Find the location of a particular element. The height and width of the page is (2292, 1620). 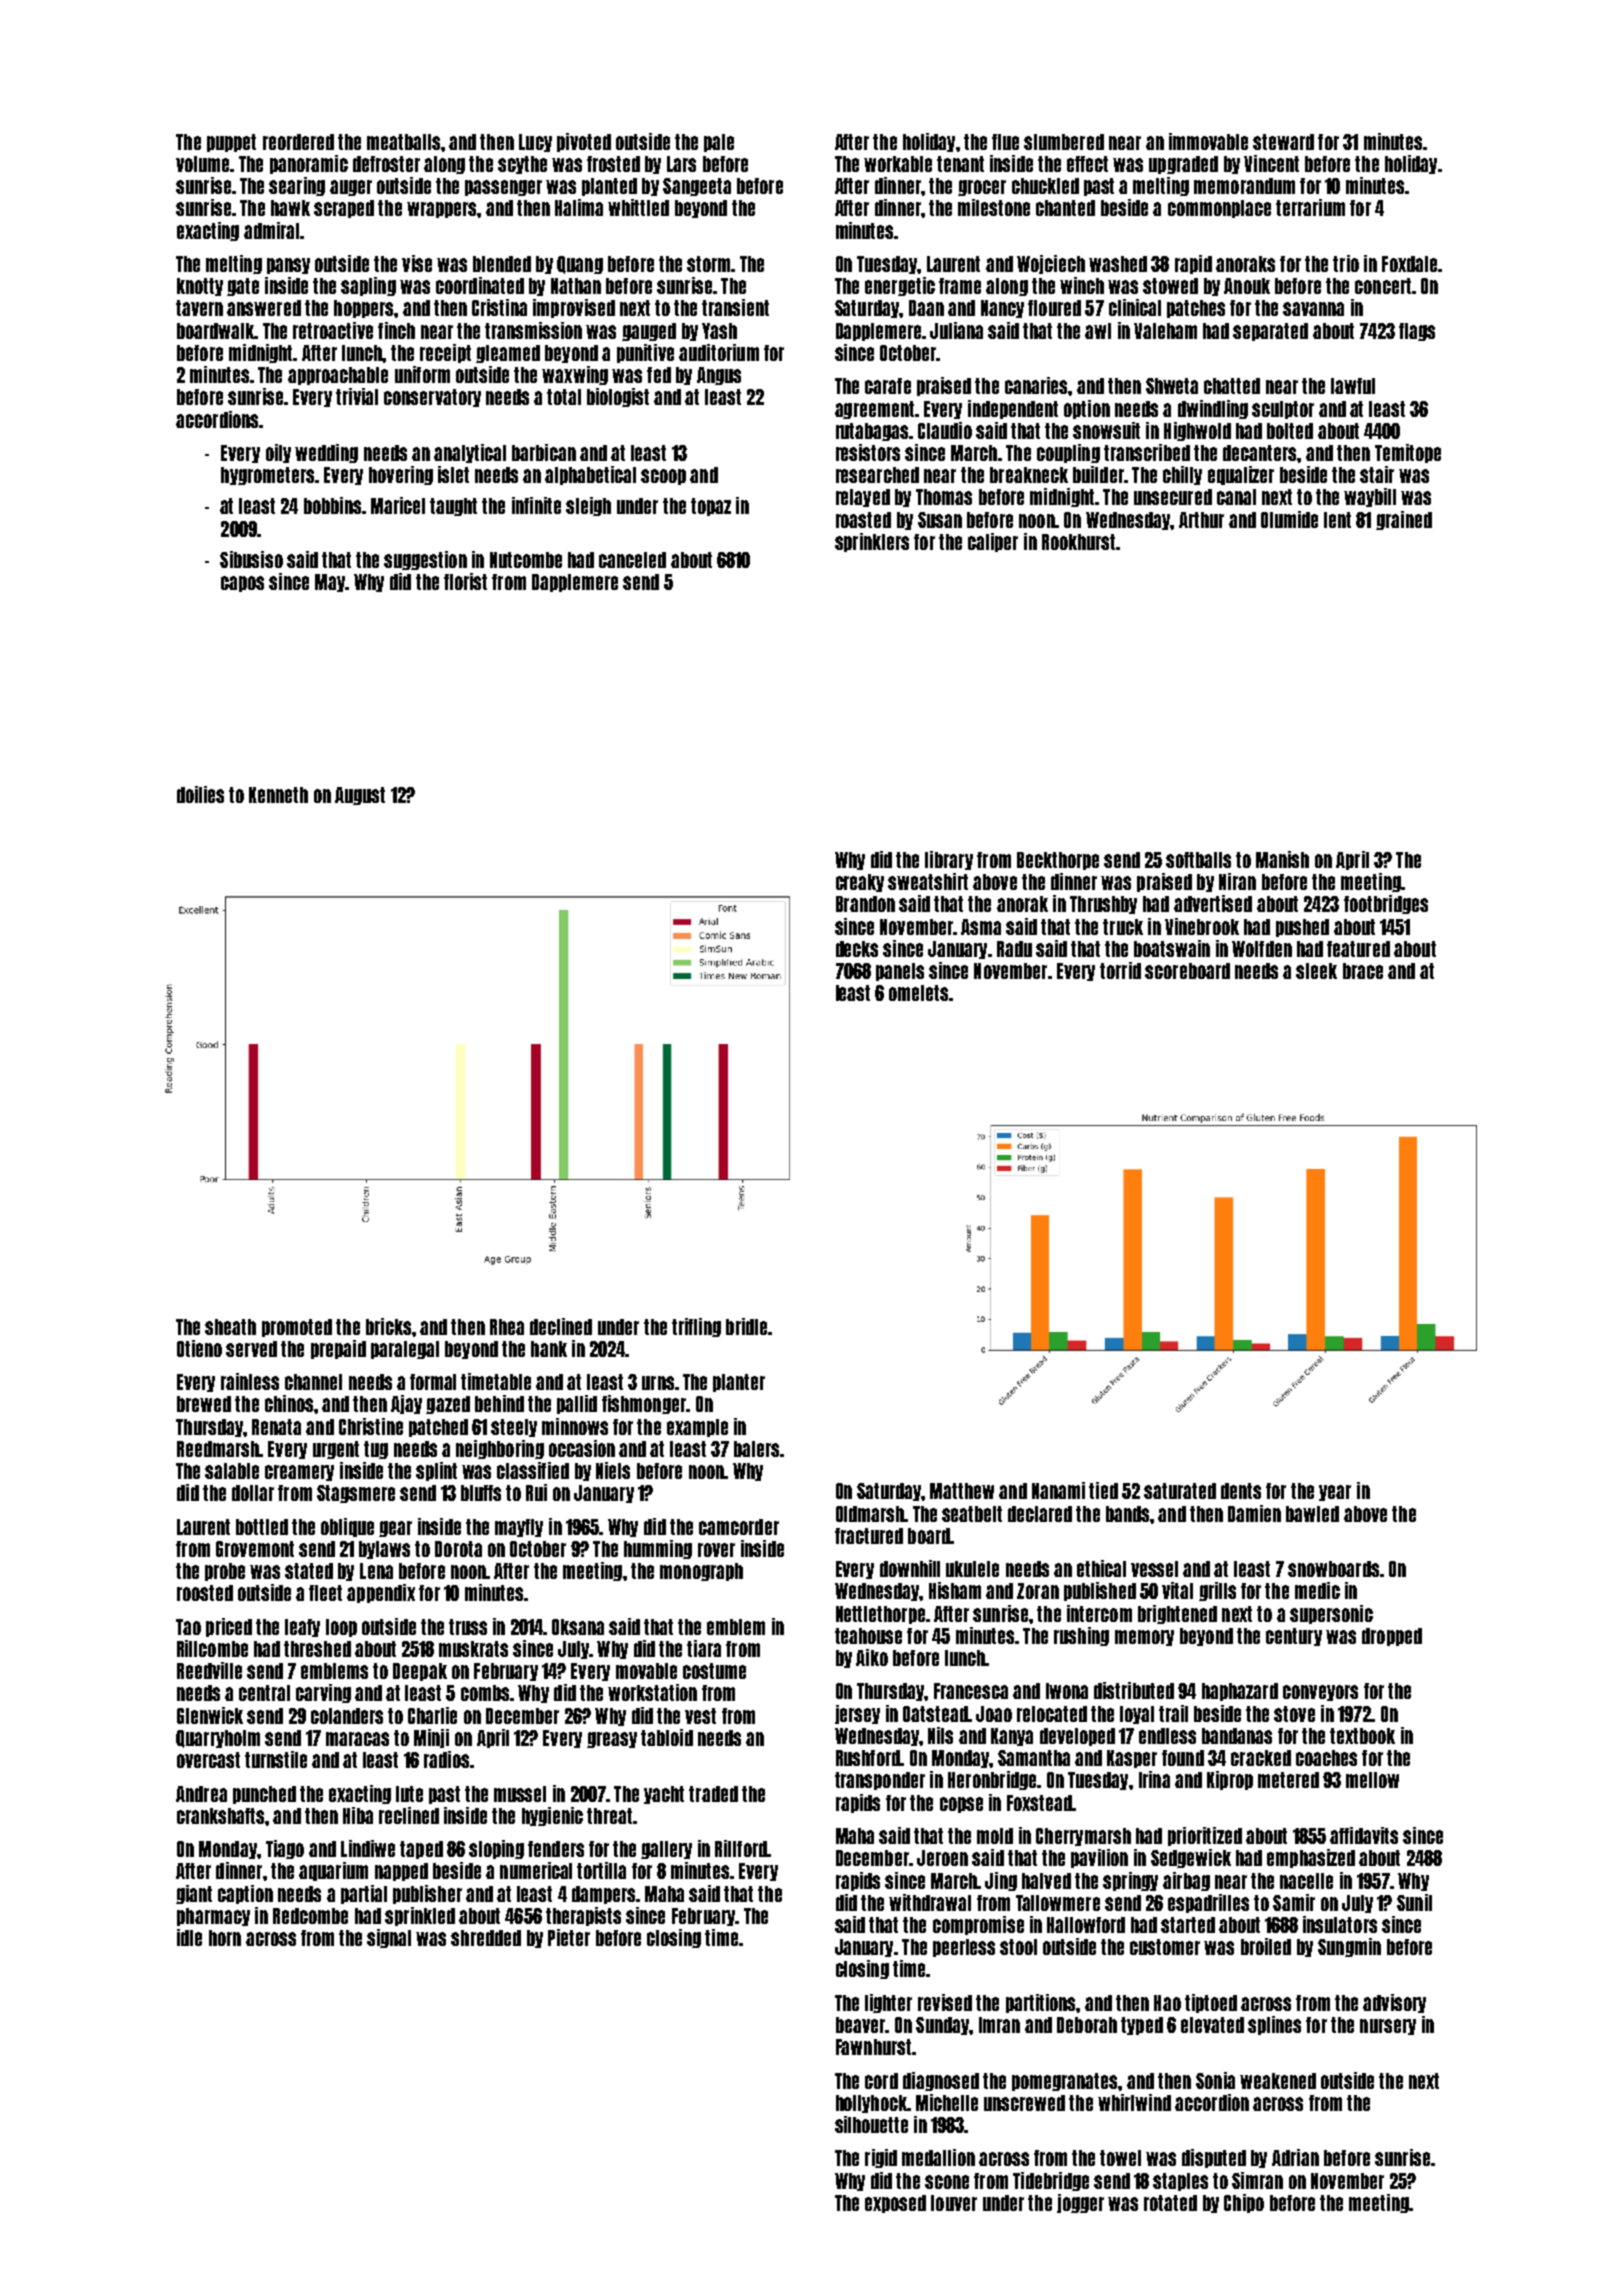

volume is located at coordinates (202, 164).
